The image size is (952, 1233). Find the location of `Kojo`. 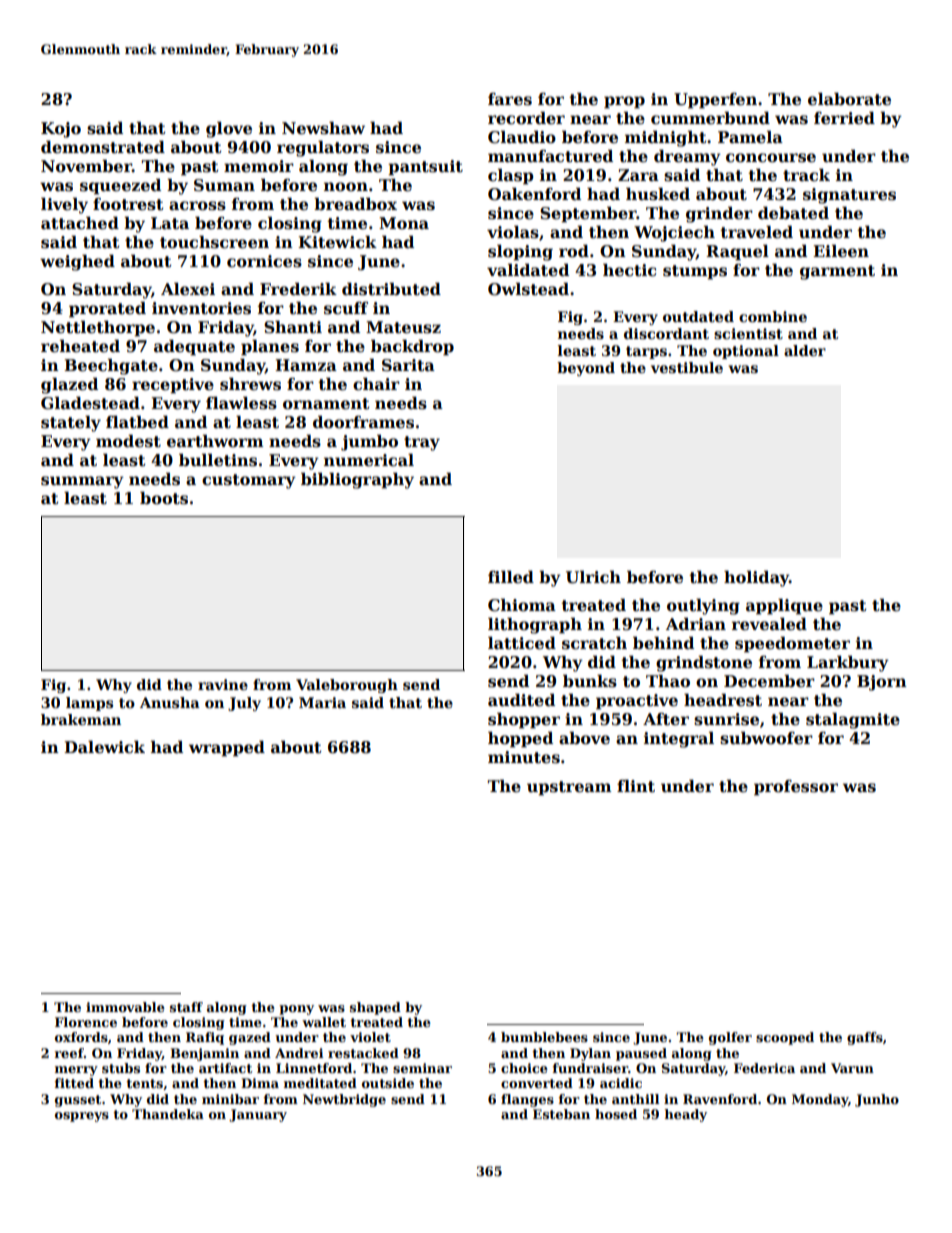

Kojo is located at coordinates (61, 130).
